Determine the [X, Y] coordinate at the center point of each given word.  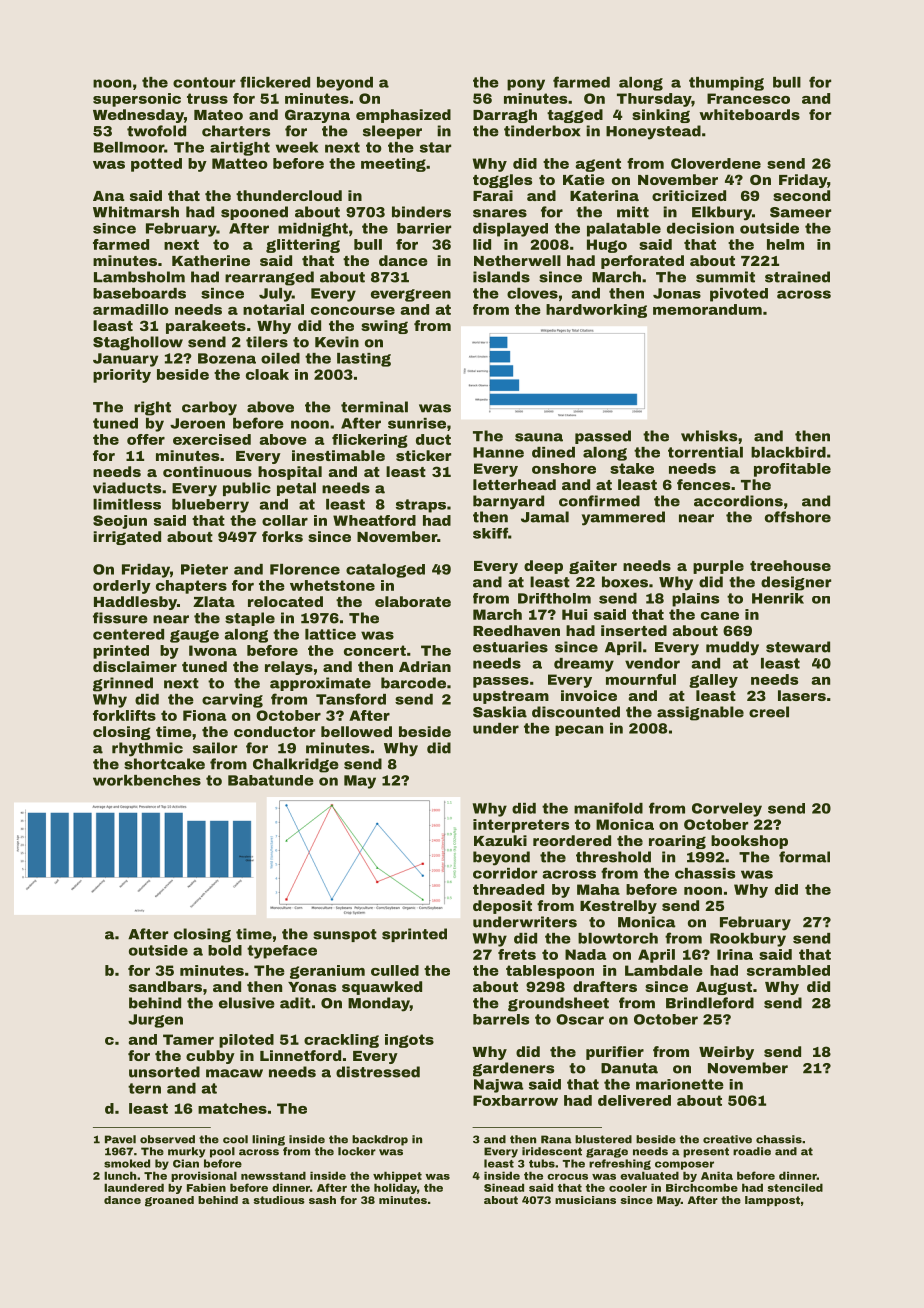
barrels [501, 1019]
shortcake [164, 764]
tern [144, 1088]
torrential [705, 452]
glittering [303, 246]
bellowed [356, 731]
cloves [532, 293]
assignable [700, 713]
